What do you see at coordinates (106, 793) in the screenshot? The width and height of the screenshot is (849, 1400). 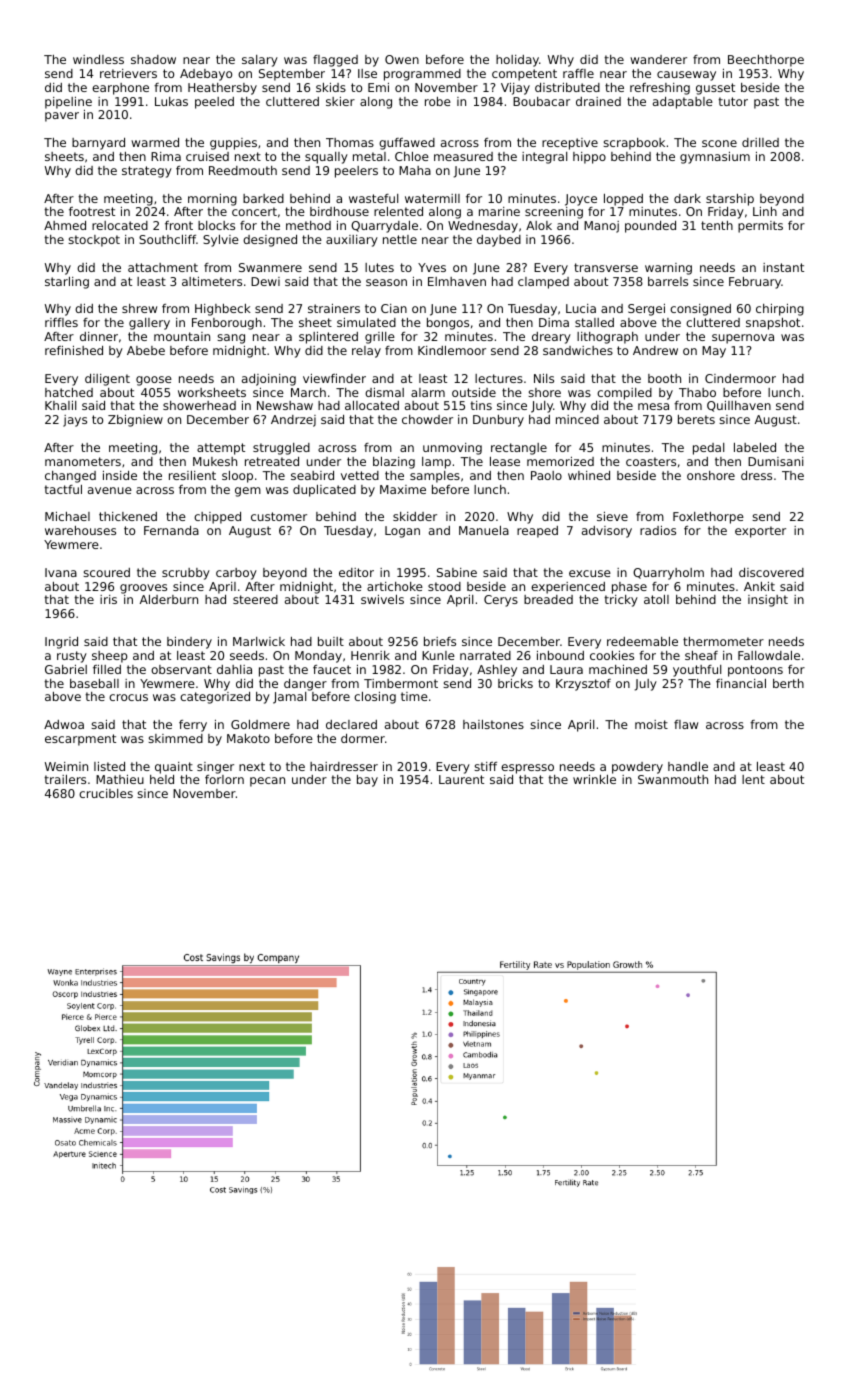 I see `crucibles` at bounding box center [106, 793].
